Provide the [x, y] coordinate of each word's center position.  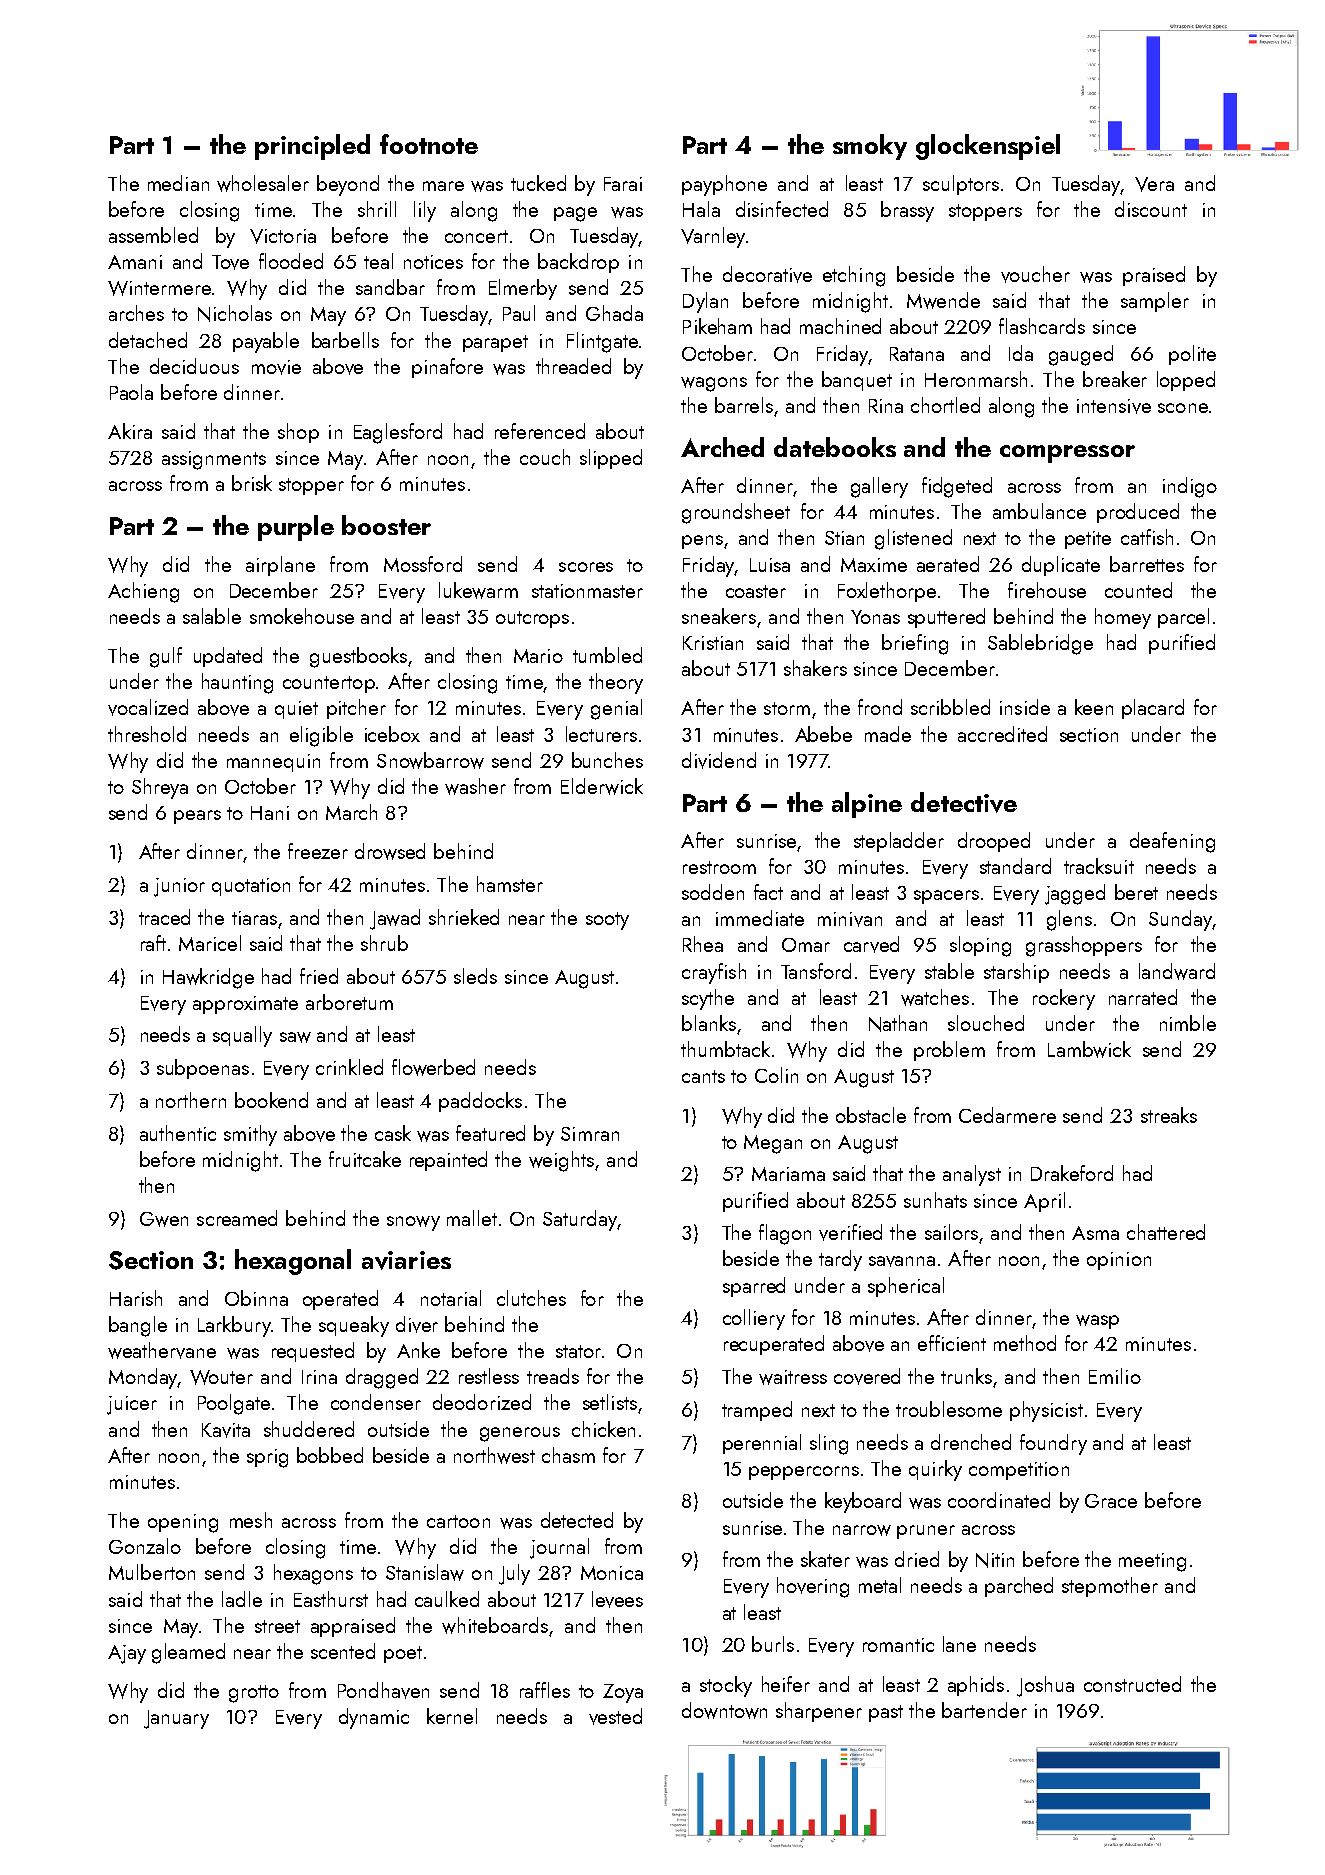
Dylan [705, 302]
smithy [250, 1135]
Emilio [1115, 1376]
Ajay [127, 1654]
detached [148, 340]
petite [1088, 540]
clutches [531, 1298]
